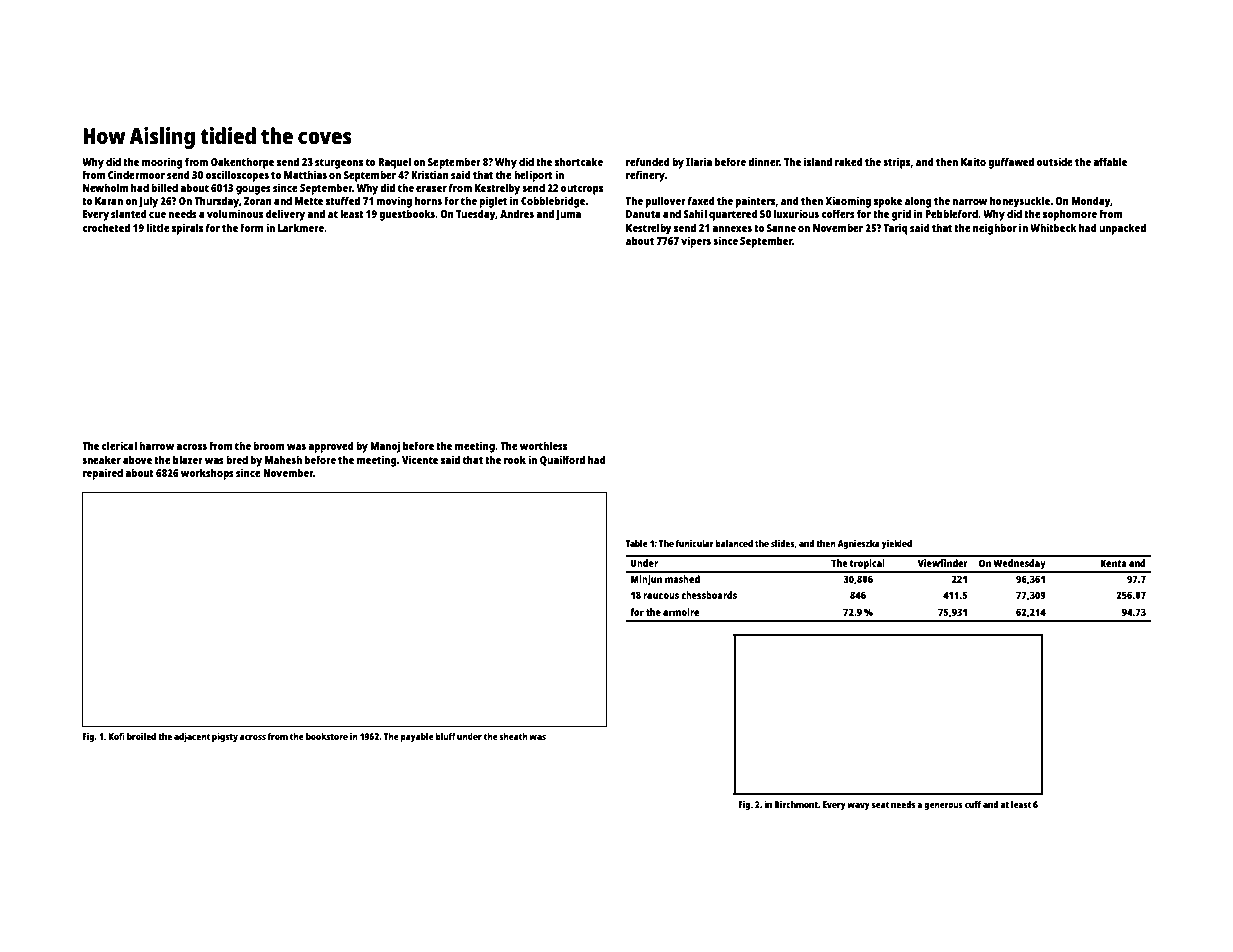 The width and height of the screenshot is (1233, 952). Describe the element at coordinates (896, 229) in the screenshot. I see `Tariq` at that location.
